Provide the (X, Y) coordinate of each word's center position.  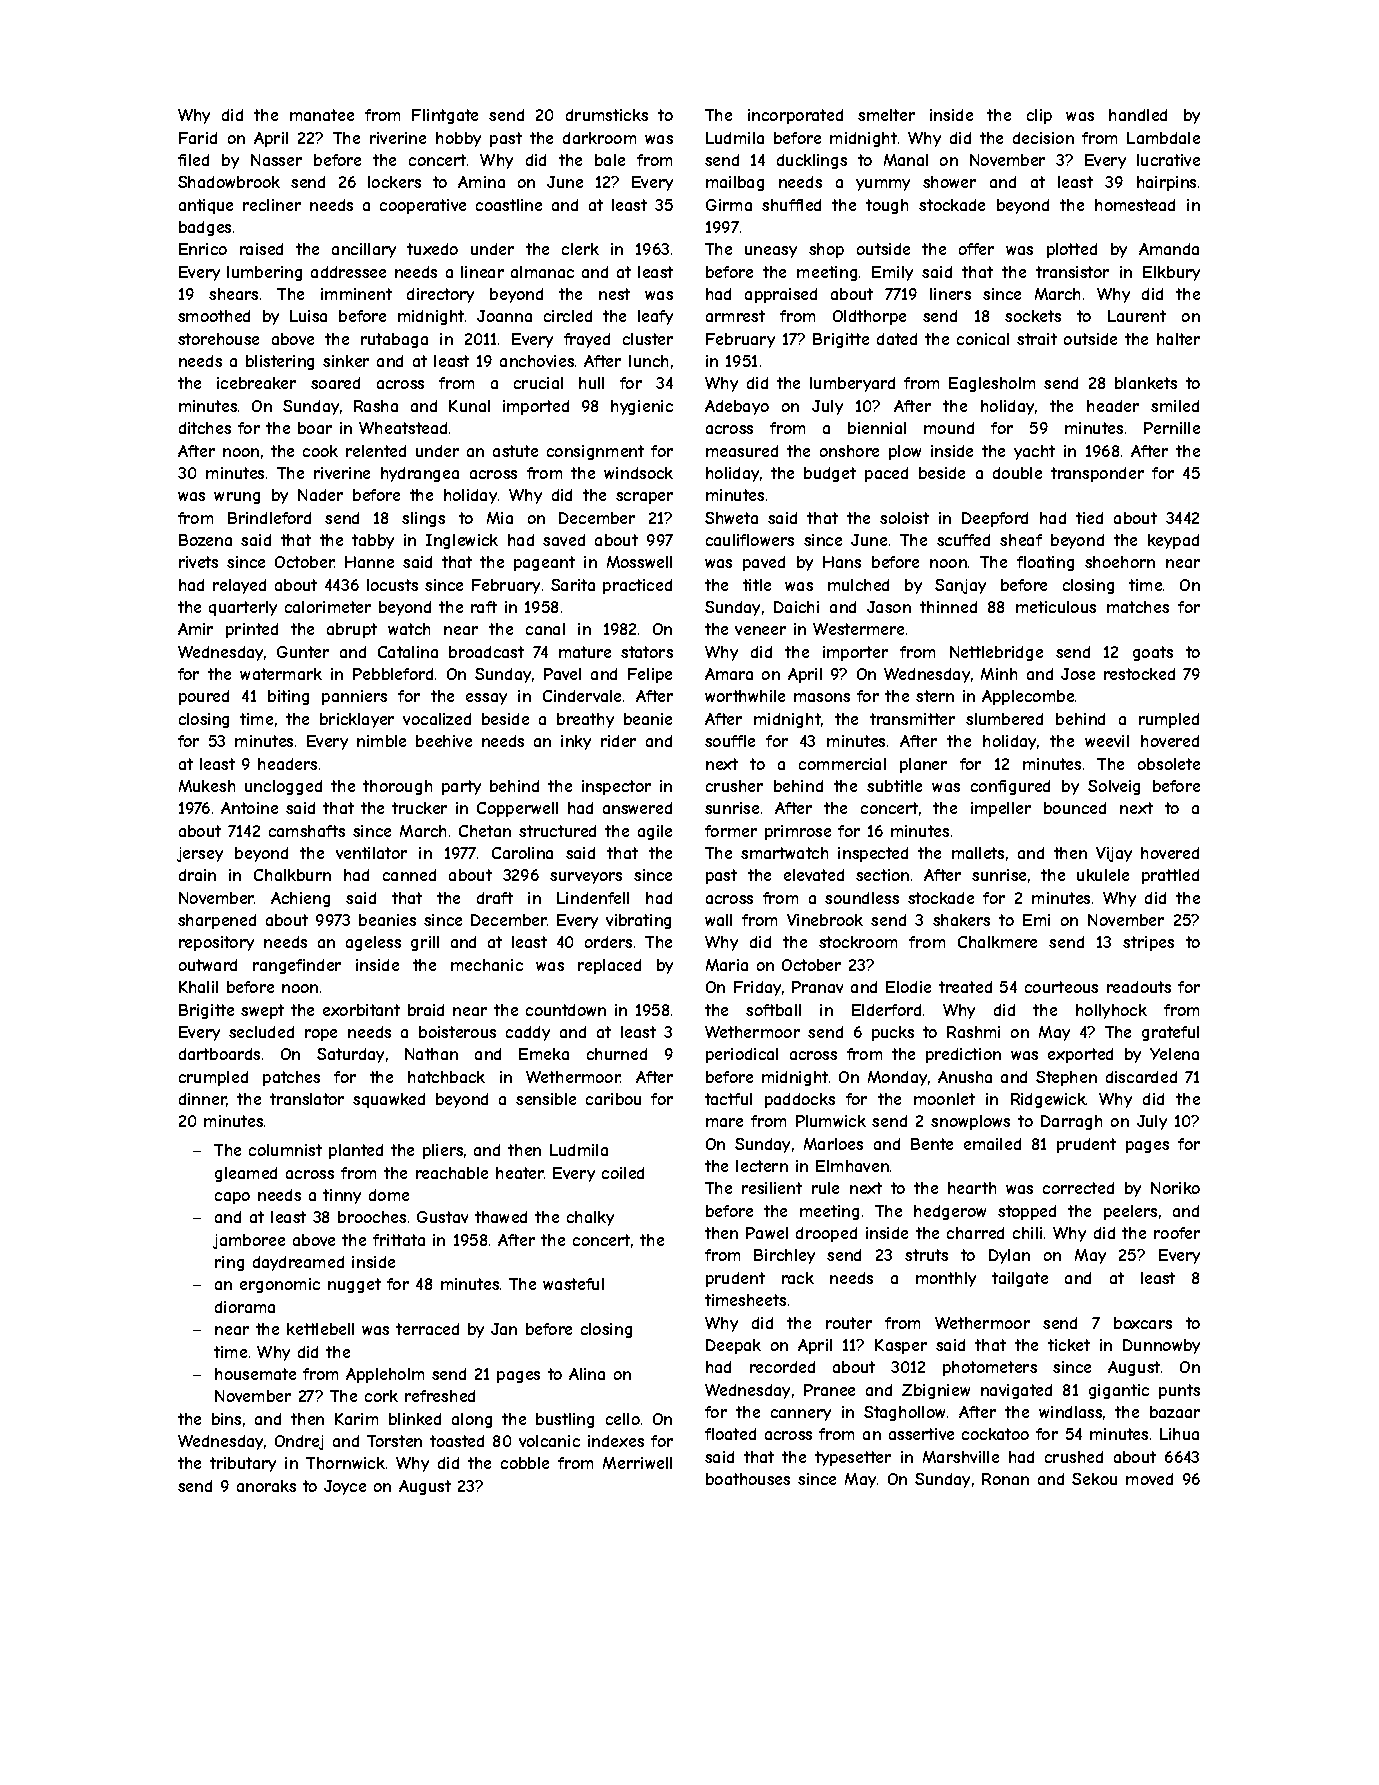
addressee (348, 272)
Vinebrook (825, 920)
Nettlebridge (996, 653)
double (1017, 473)
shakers (961, 920)
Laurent (1137, 316)
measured (742, 451)
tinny (342, 1196)
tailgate (1020, 1279)
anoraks (266, 1486)
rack (798, 1278)
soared (335, 383)
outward (208, 965)
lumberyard (852, 384)
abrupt (352, 630)
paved (764, 563)
